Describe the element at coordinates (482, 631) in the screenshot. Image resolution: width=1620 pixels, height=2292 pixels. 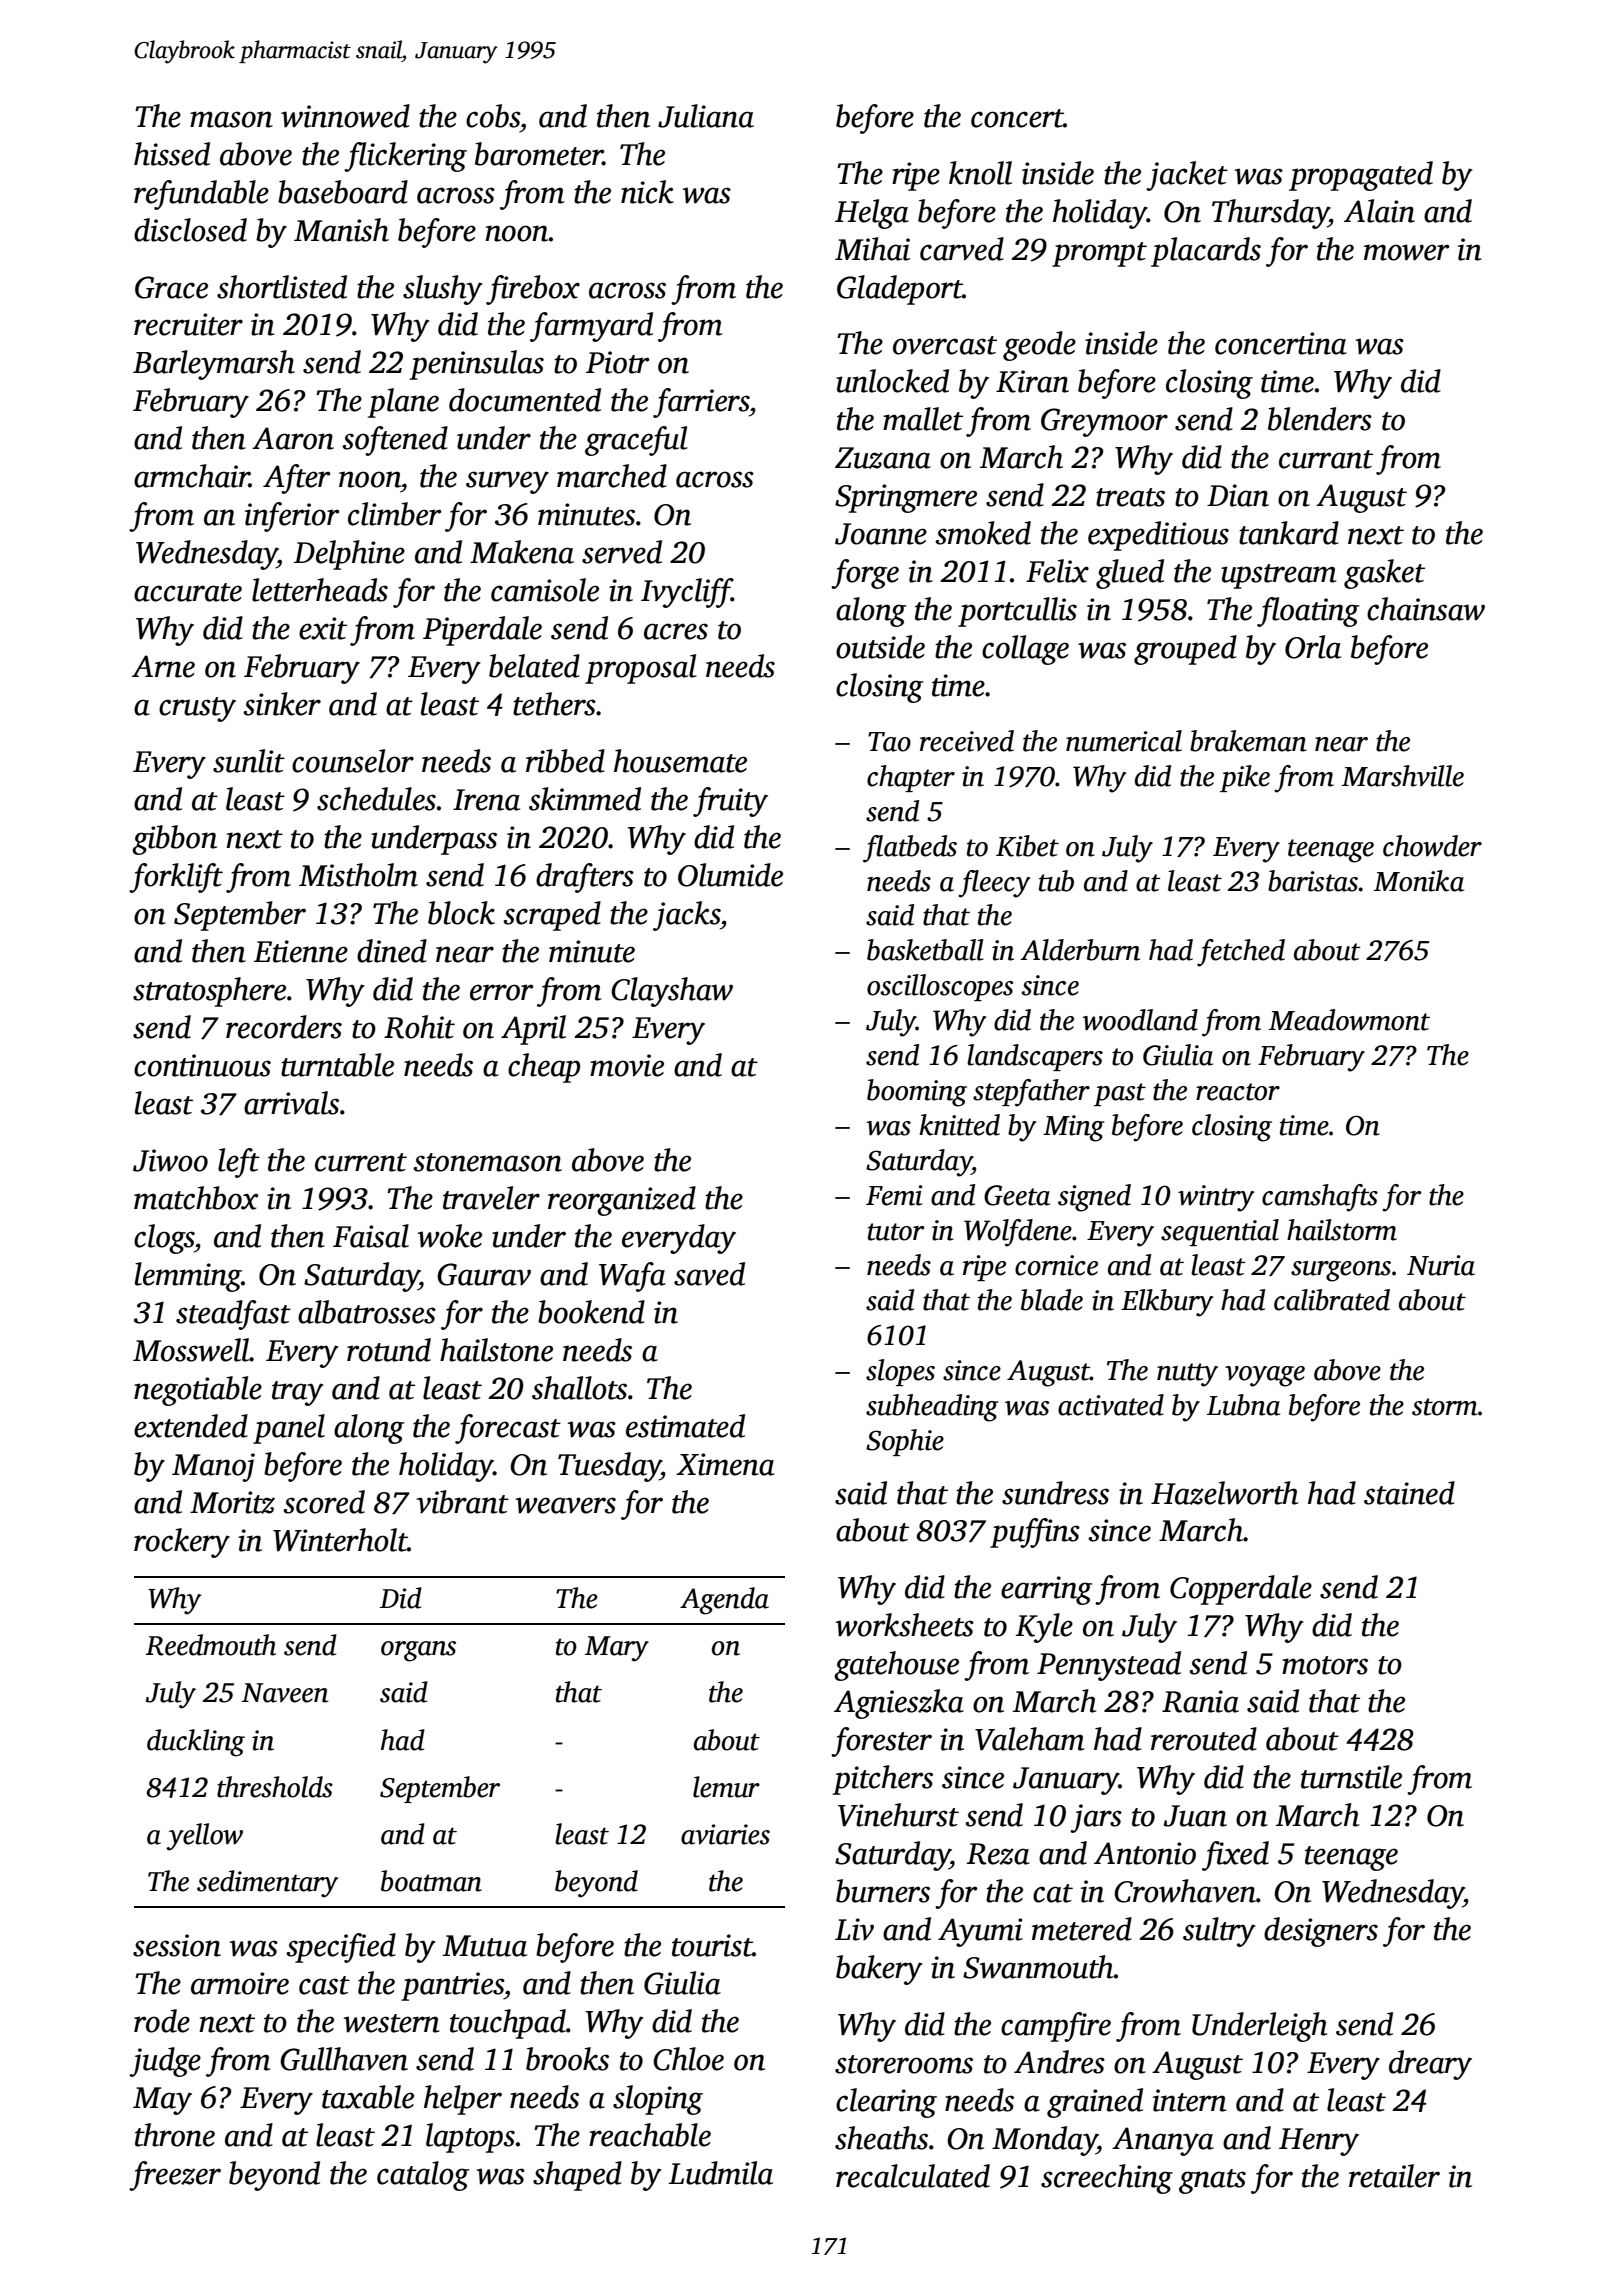
I see `Piperdale` at that location.
